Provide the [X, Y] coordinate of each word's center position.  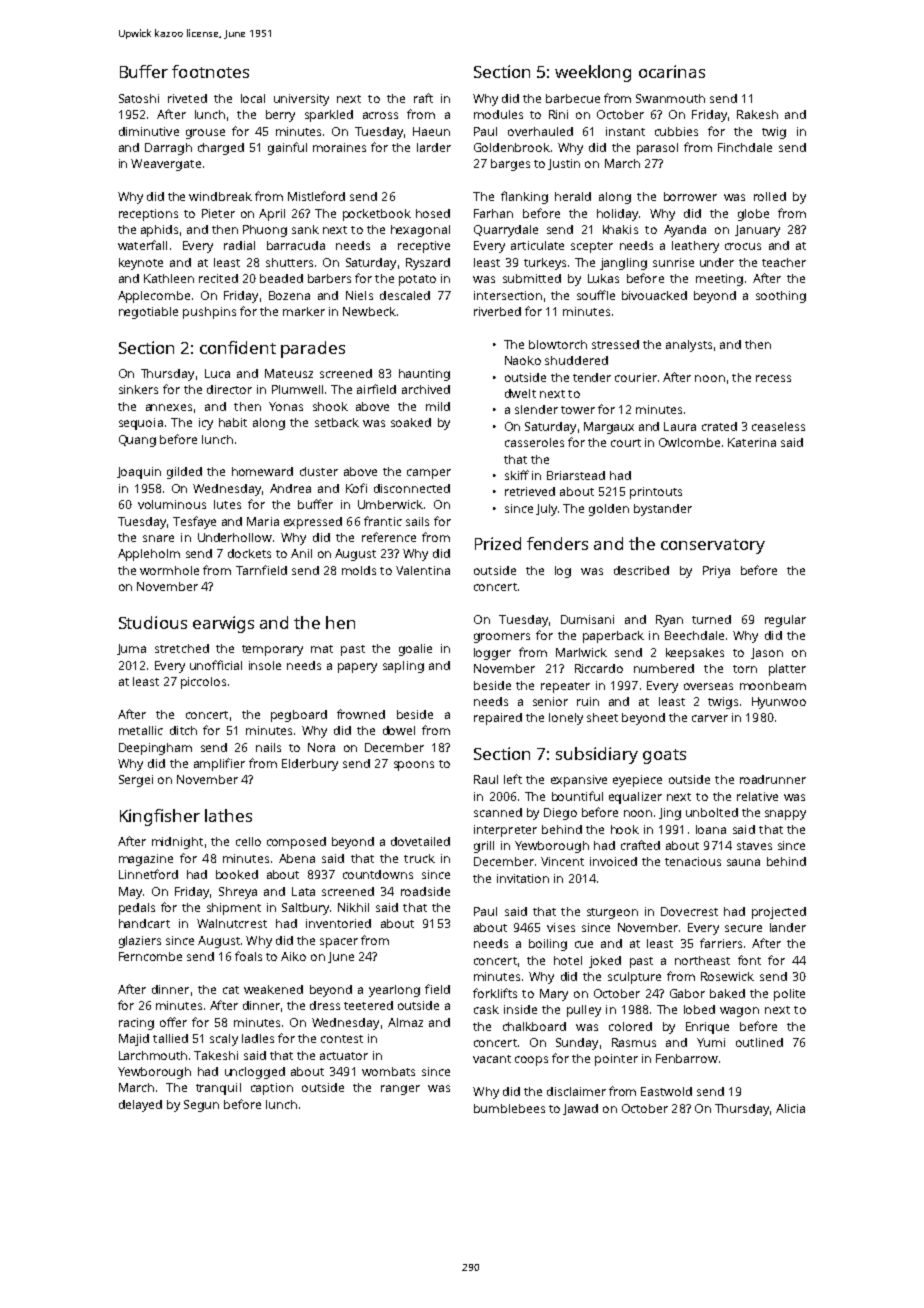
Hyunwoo [779, 703]
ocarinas [672, 71]
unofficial [216, 665]
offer [173, 1022]
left [513, 779]
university [301, 100]
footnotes [210, 71]
